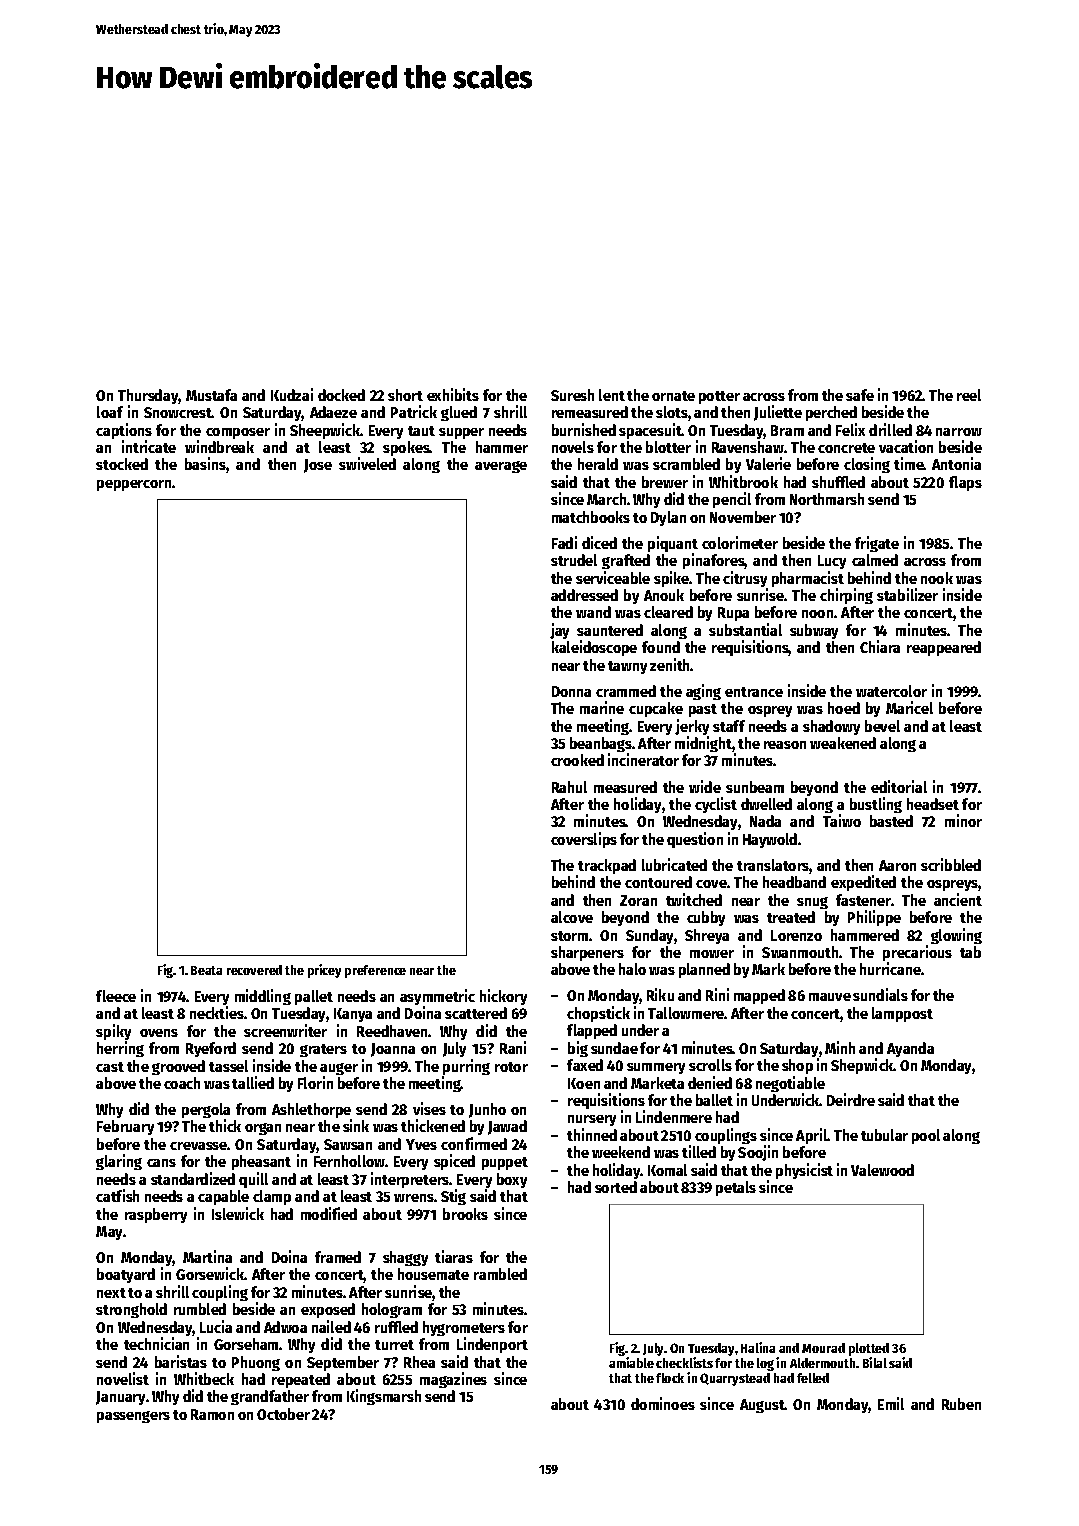 The image size is (1079, 1526). Describe the element at coordinates (206, 970) in the screenshot. I see `Beata` at that location.
